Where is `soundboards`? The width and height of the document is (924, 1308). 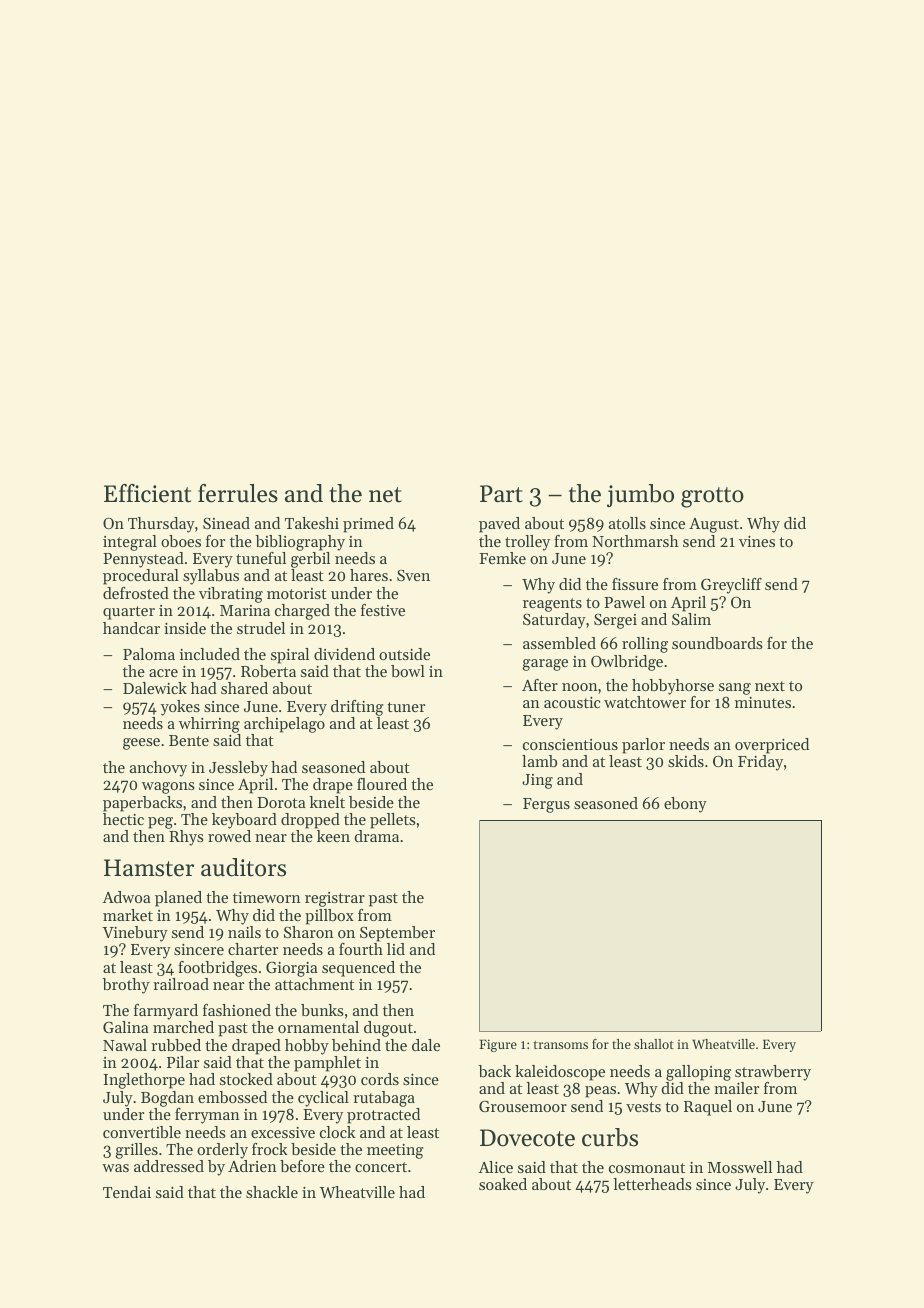
soundboards is located at coordinates (717, 643).
